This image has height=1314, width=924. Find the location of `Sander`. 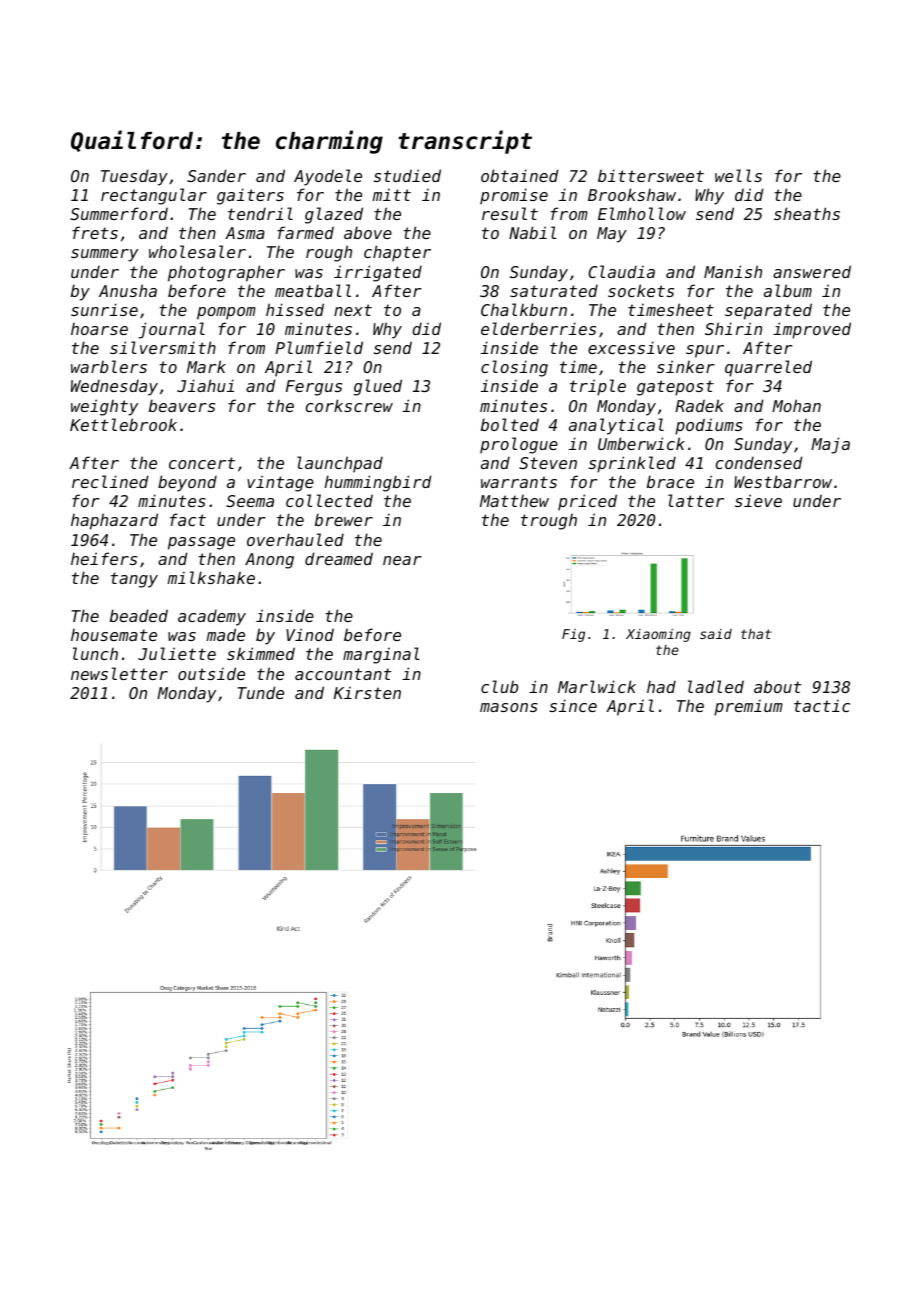

Sander is located at coordinates (216, 175).
